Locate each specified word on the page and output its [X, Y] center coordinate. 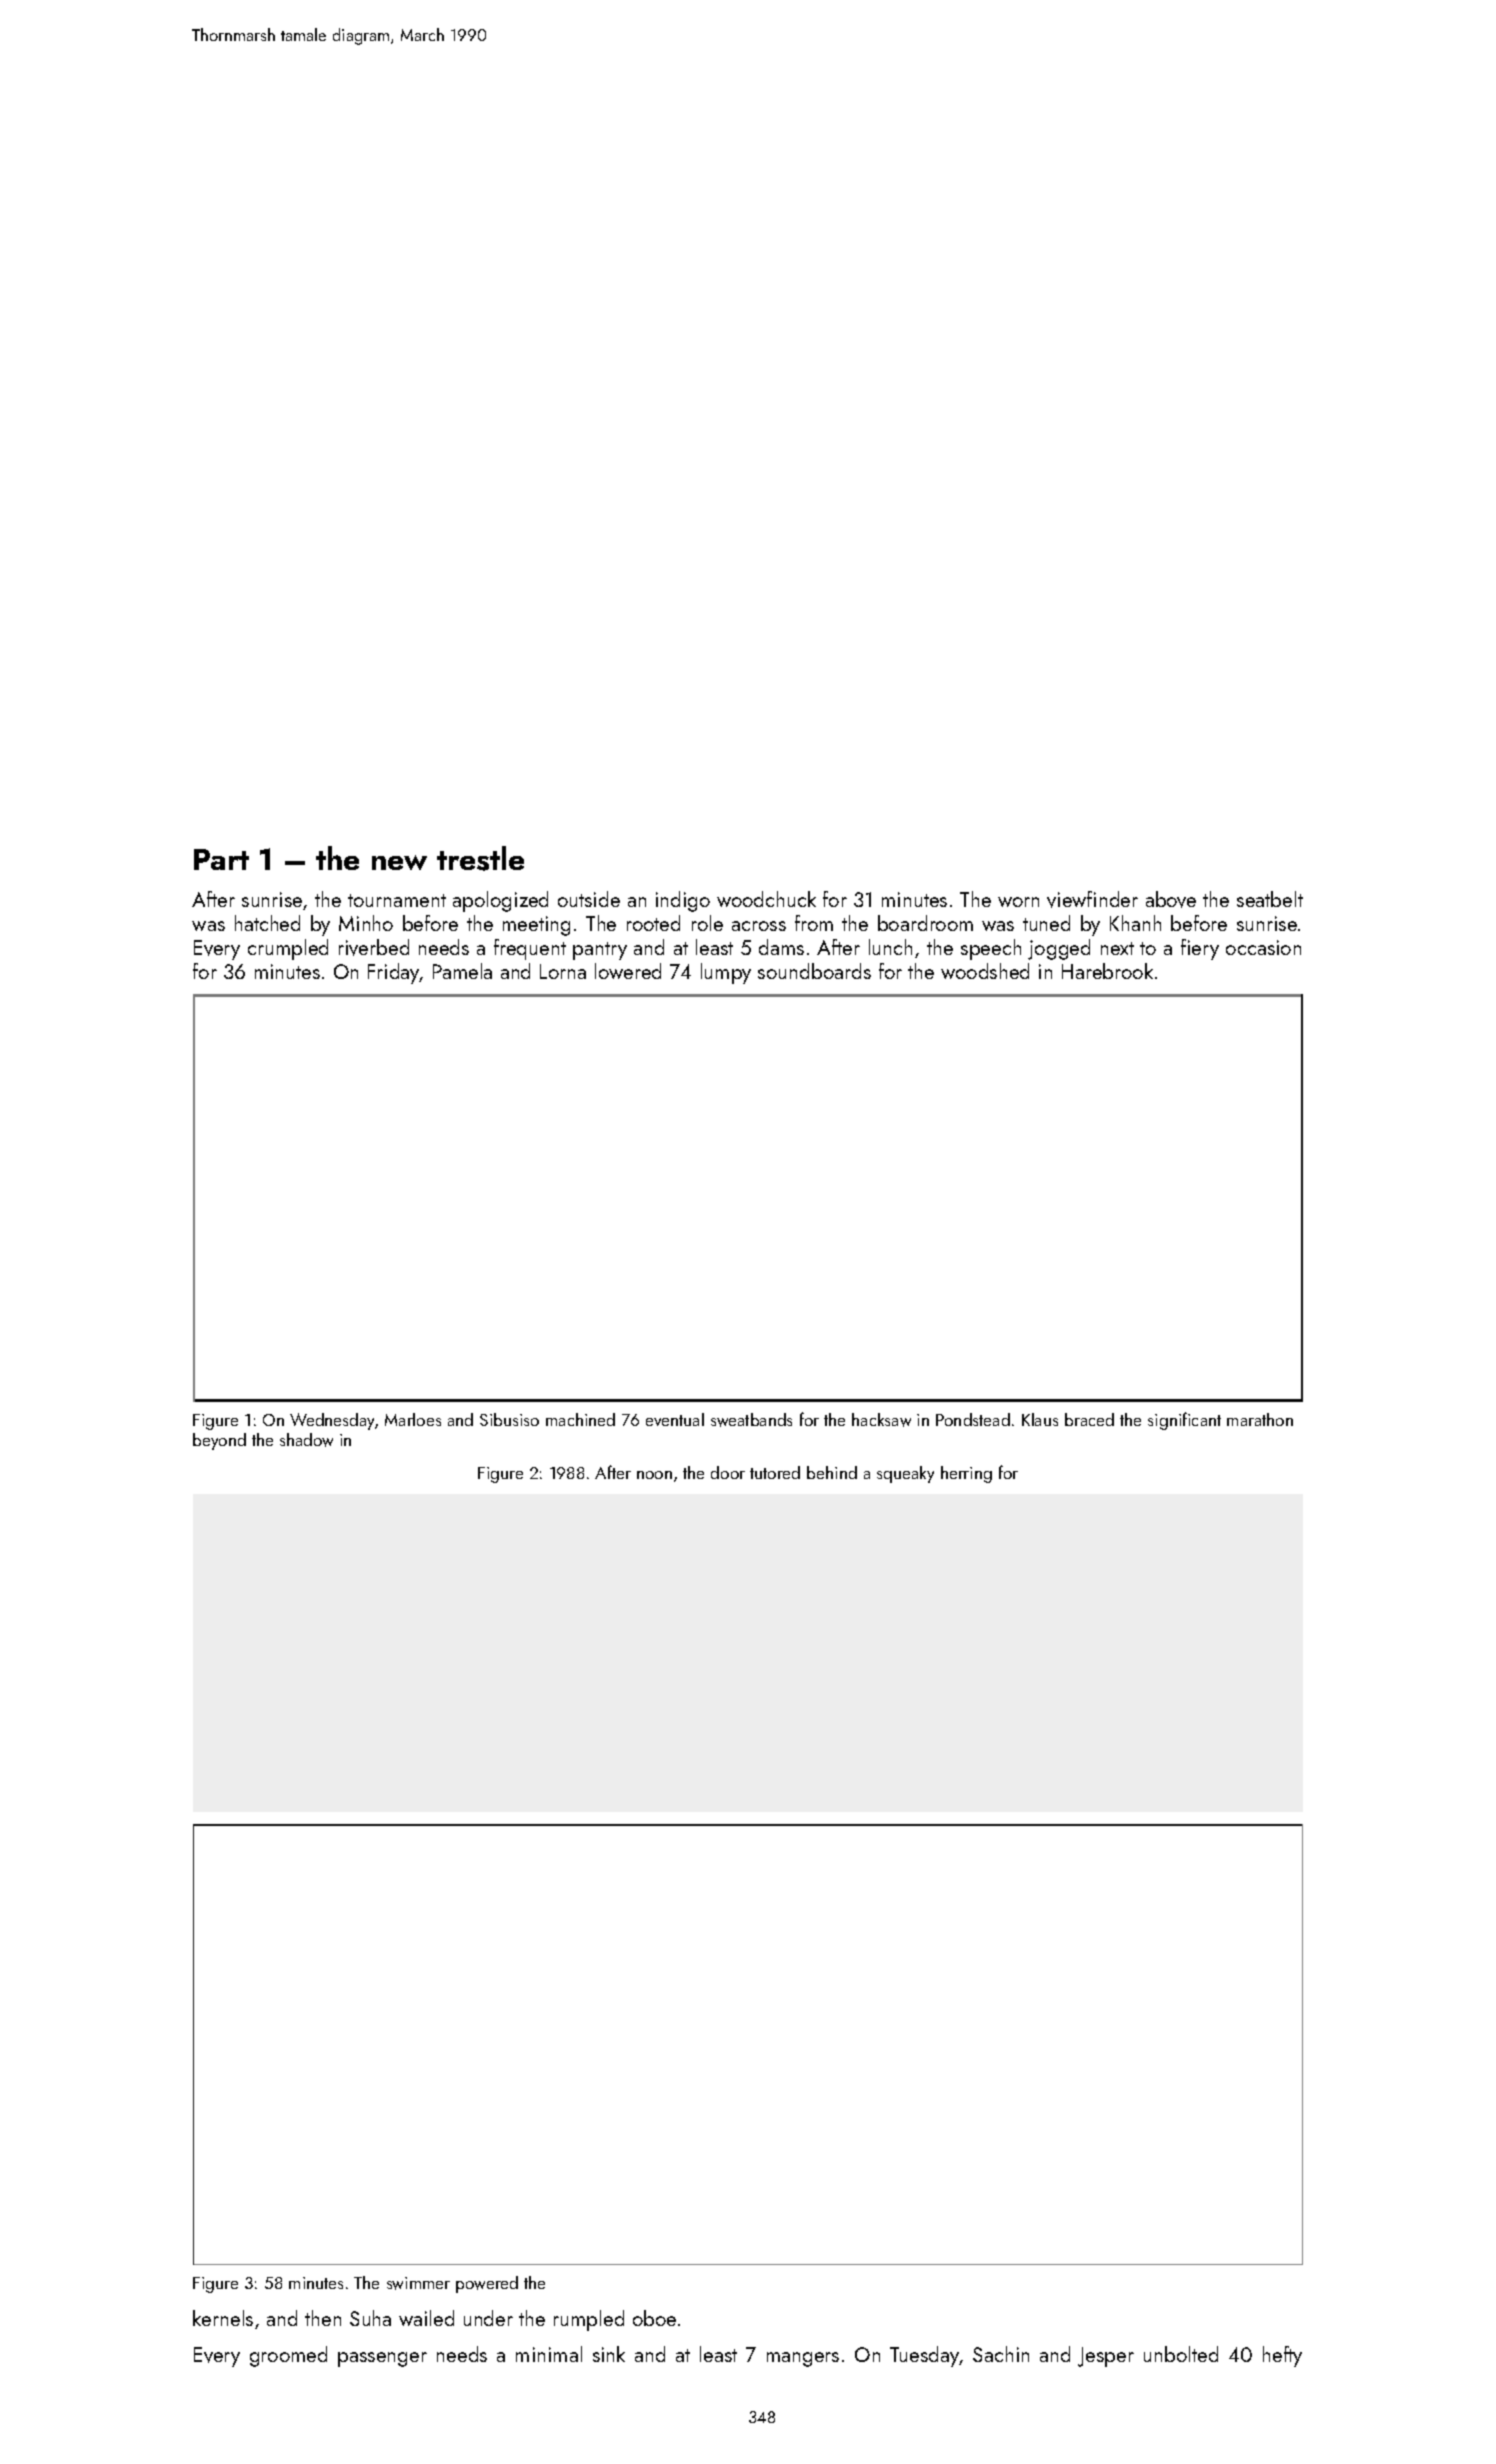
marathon [1260, 1419]
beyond [219, 1441]
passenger [382, 2359]
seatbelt [1270, 899]
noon [654, 1475]
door [728, 1472]
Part [221, 859]
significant [1184, 1421]
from [814, 923]
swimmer [418, 2283]
